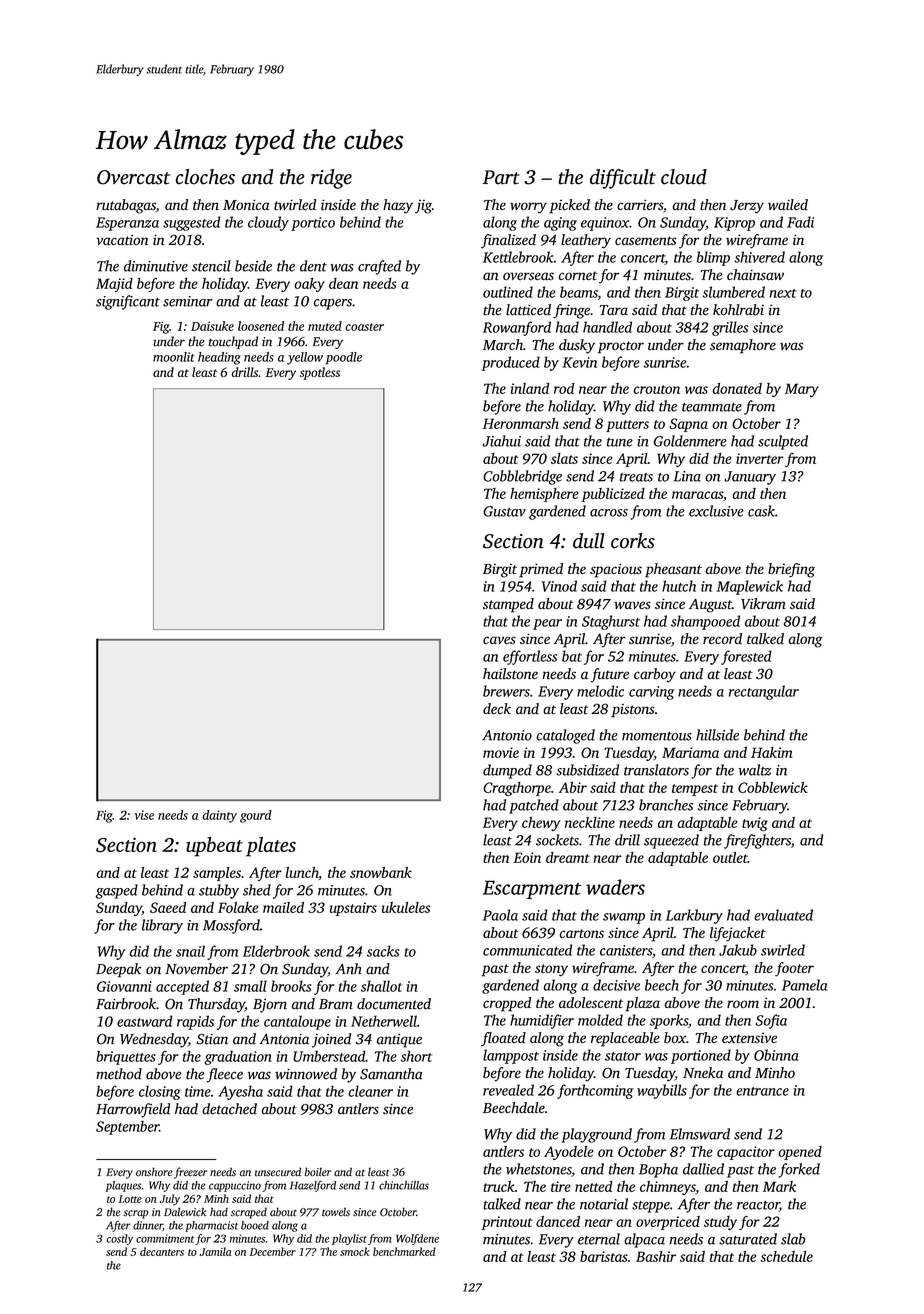 The height and width of the screenshot is (1314, 924). What do you see at coordinates (133, 177) in the screenshot?
I see `Overcast` at bounding box center [133, 177].
